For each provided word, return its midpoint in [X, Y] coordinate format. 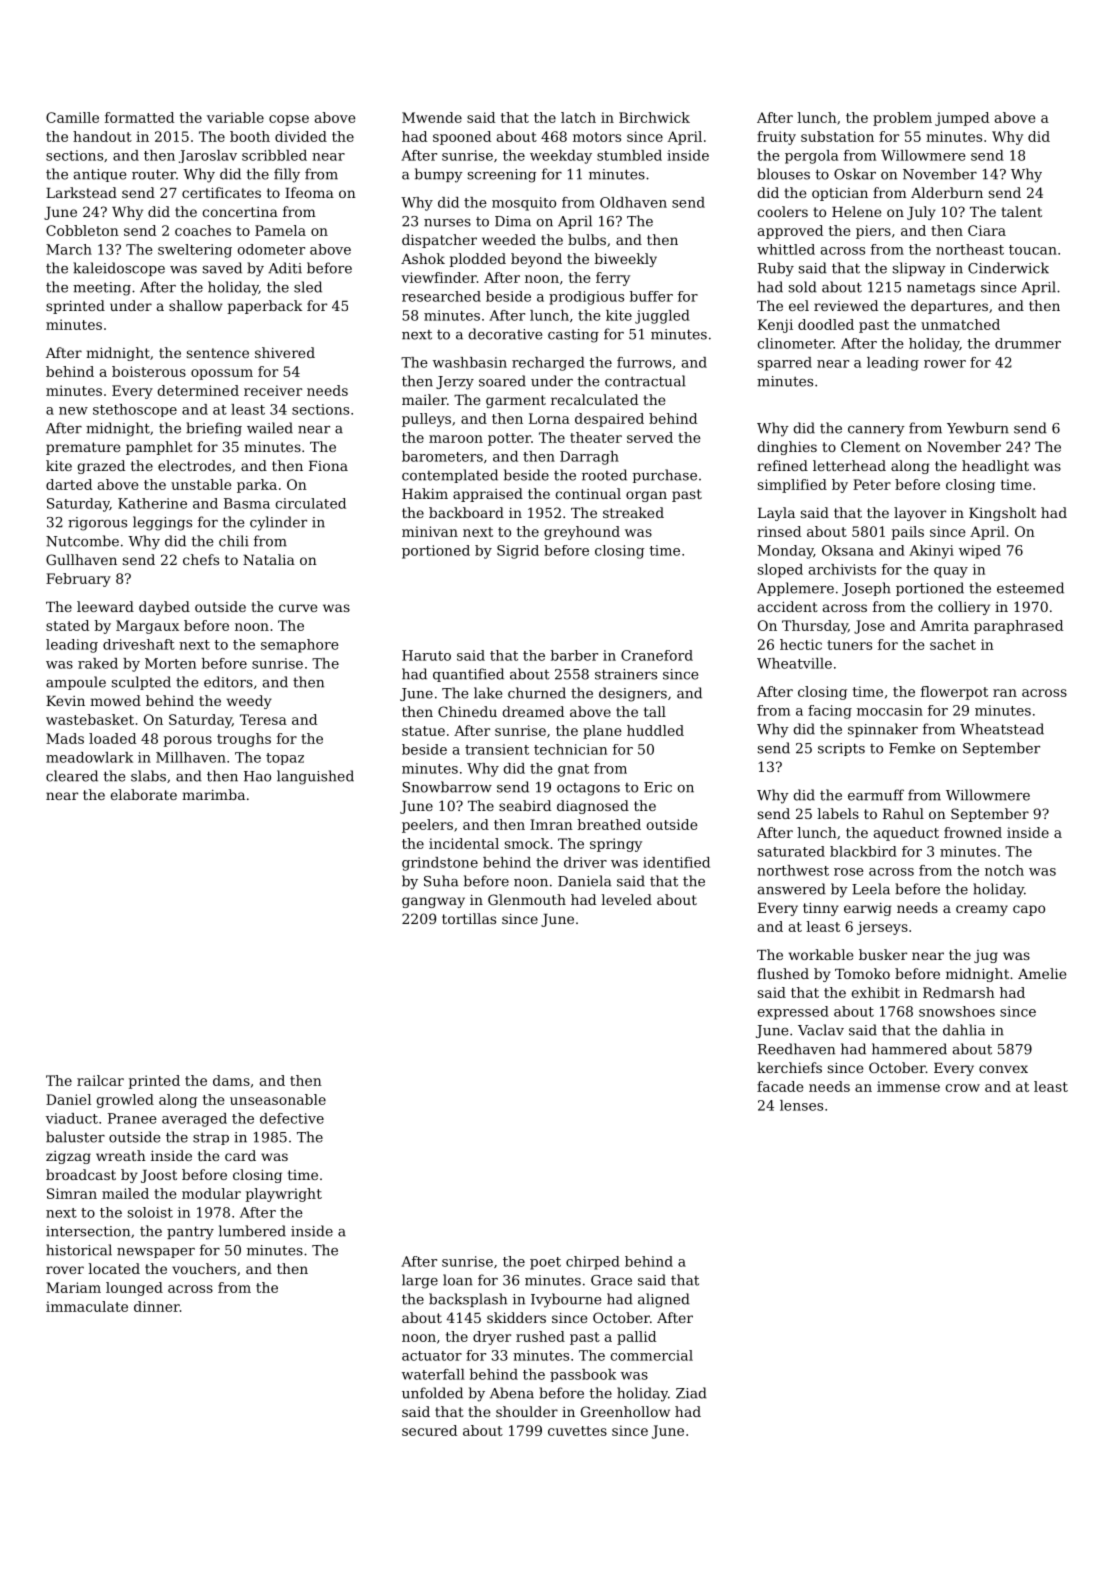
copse [289, 120]
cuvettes [577, 1431]
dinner [157, 1306]
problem [902, 119]
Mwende [432, 117]
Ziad [691, 1393]
